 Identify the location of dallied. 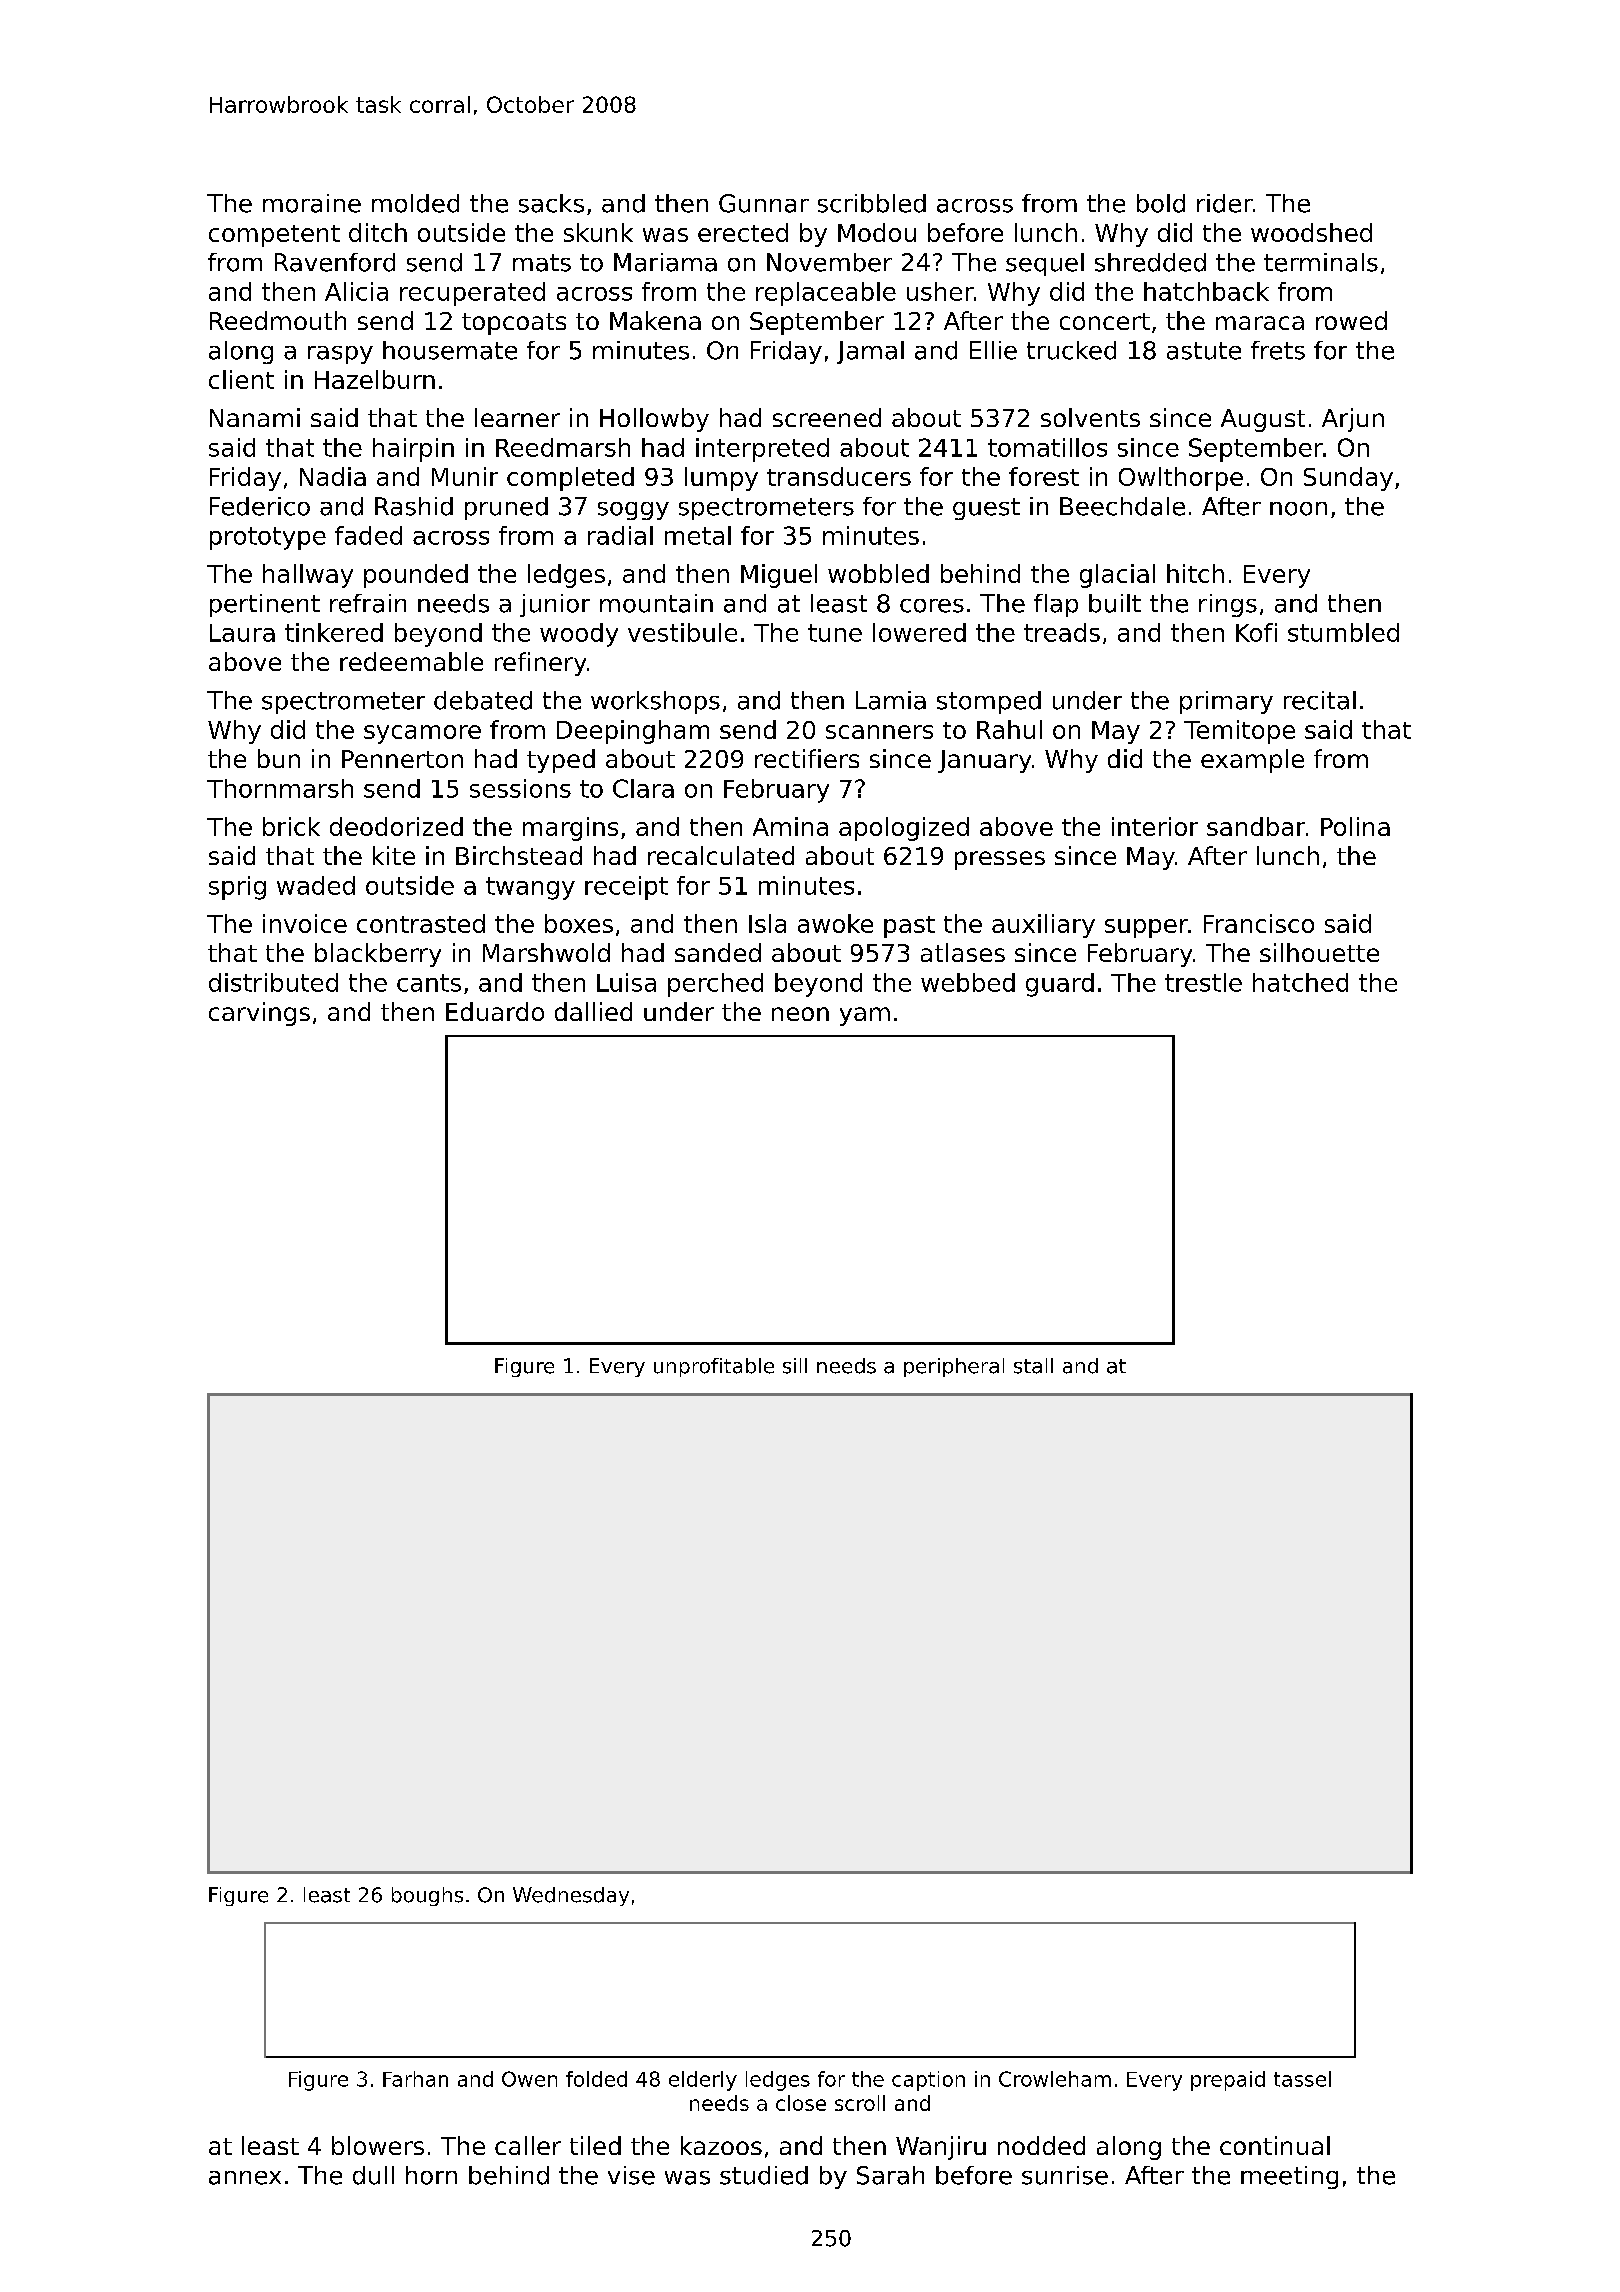
(593, 1011).
